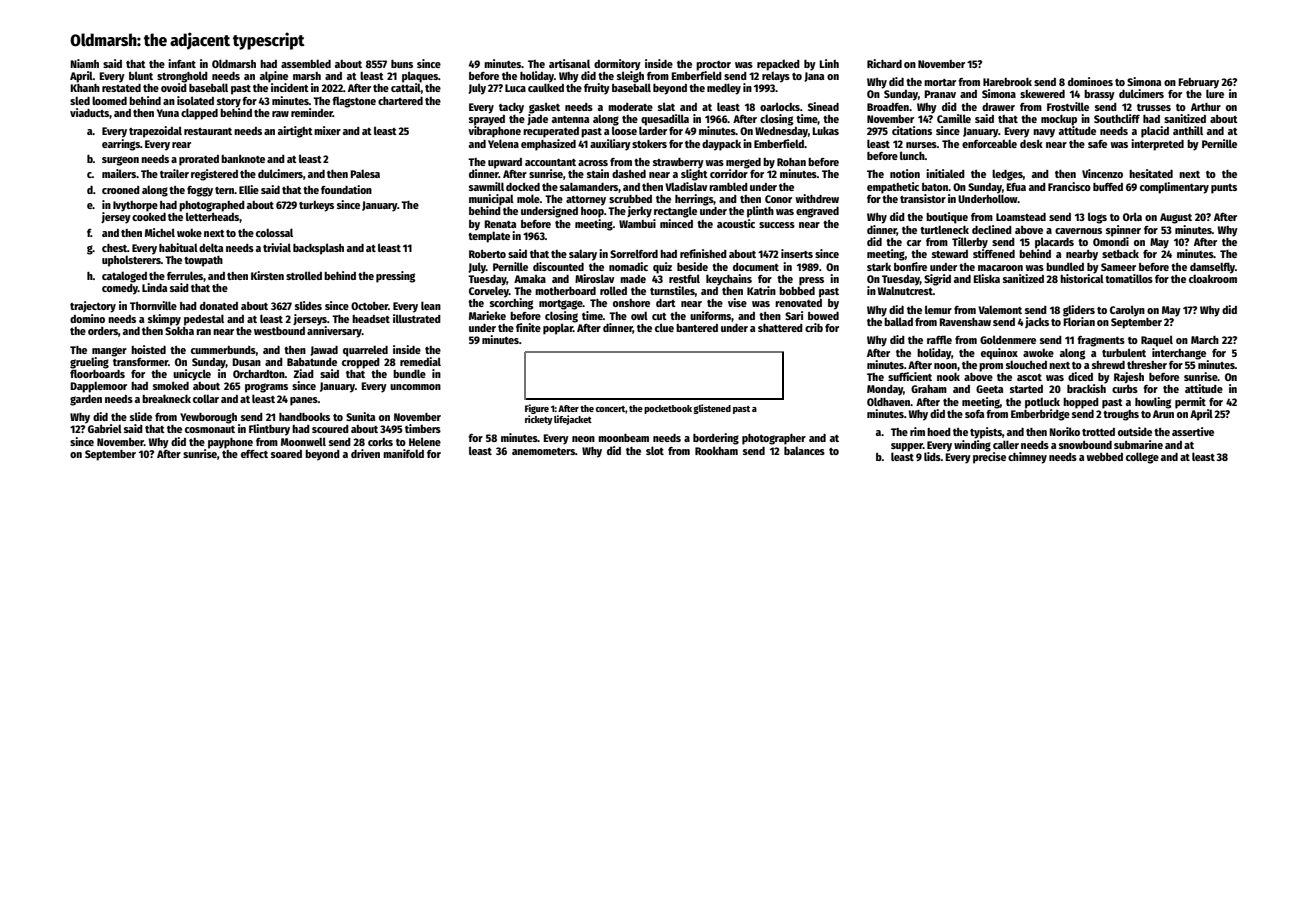 The height and width of the screenshot is (924, 1308). What do you see at coordinates (120, 289) in the screenshot?
I see `comedy` at bounding box center [120, 289].
